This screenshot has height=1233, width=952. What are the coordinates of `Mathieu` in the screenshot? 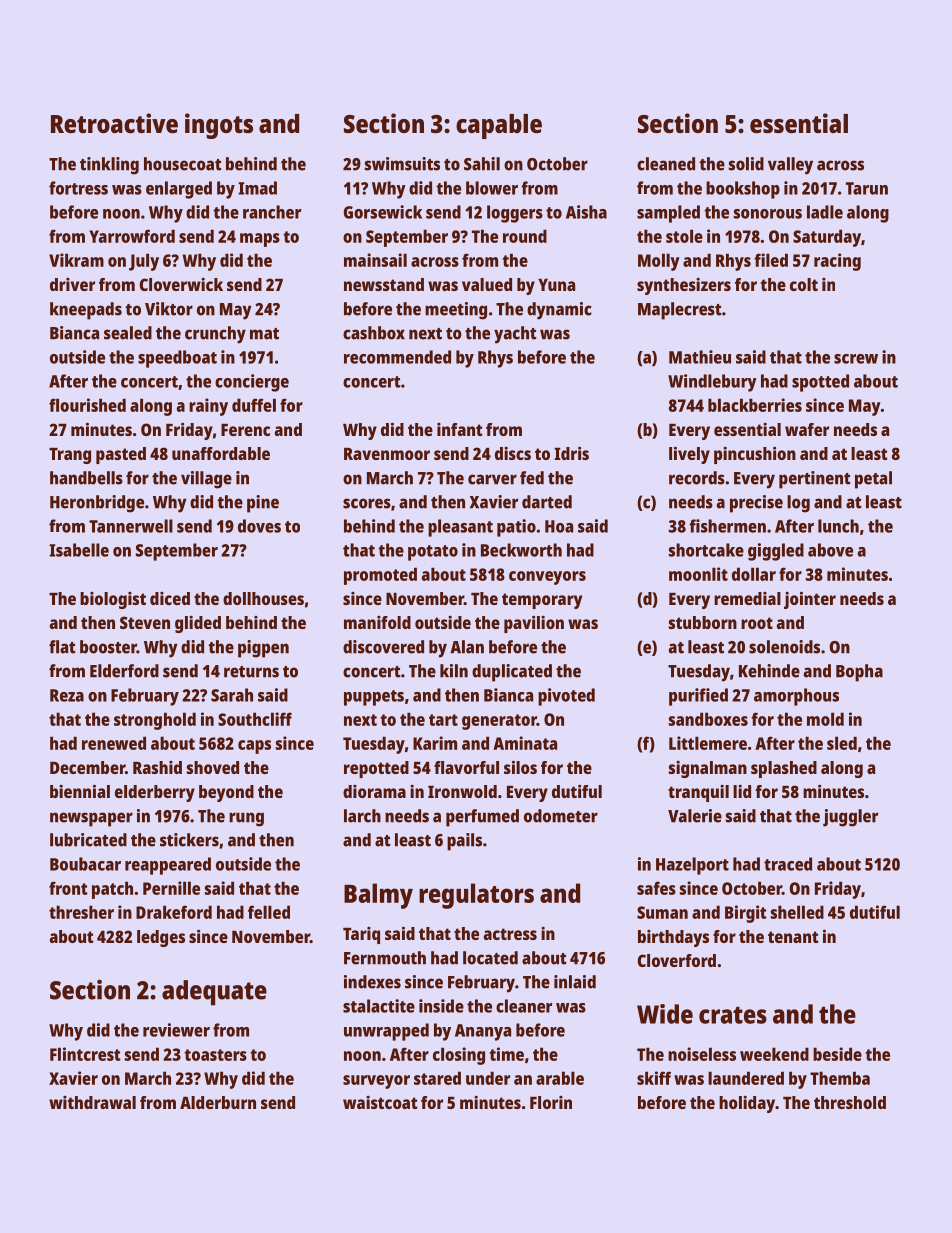 It's located at (700, 357).
